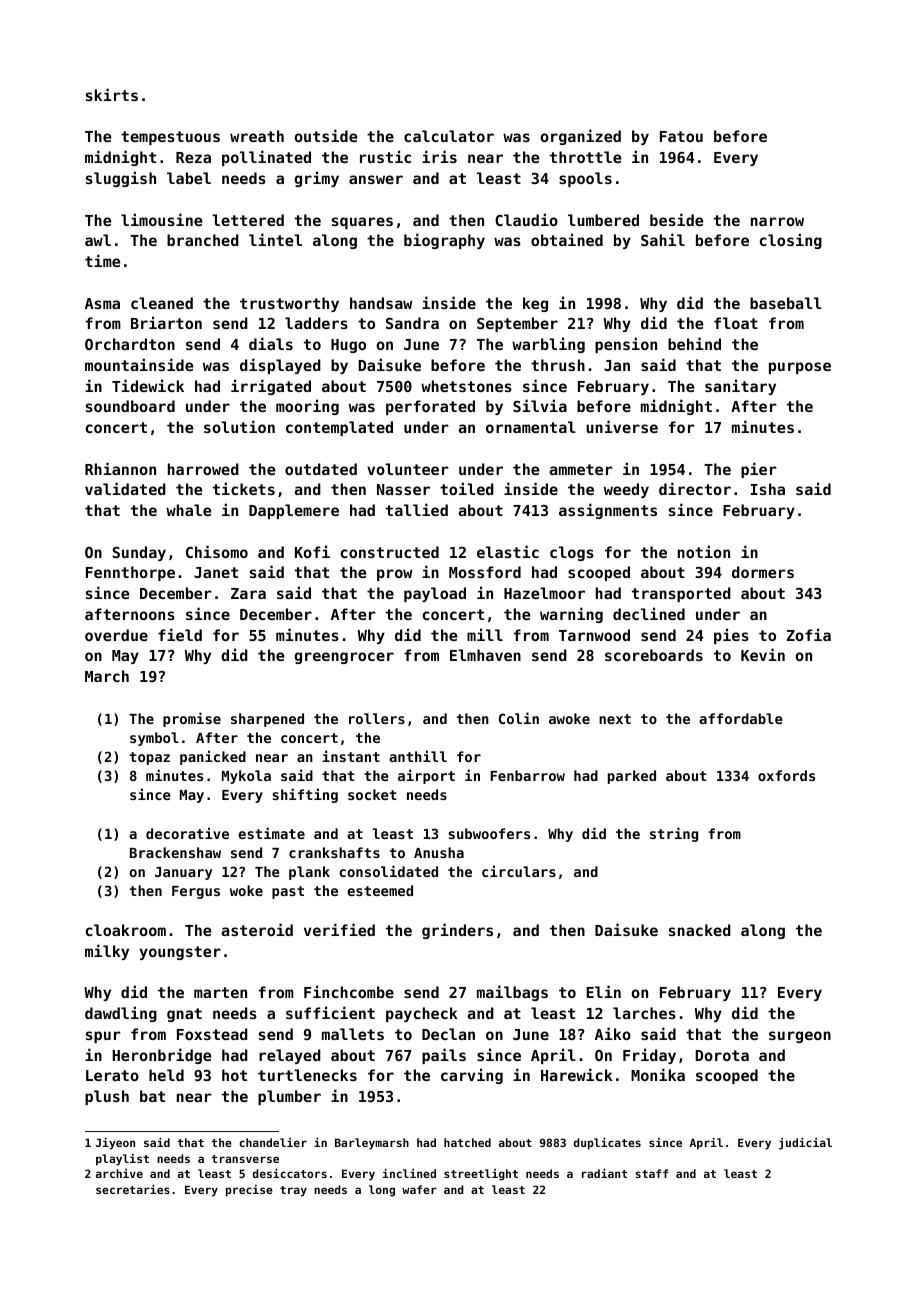 Image resolution: width=924 pixels, height=1308 pixels. Describe the element at coordinates (681, 136) in the page. I see `Fatou` at that location.
